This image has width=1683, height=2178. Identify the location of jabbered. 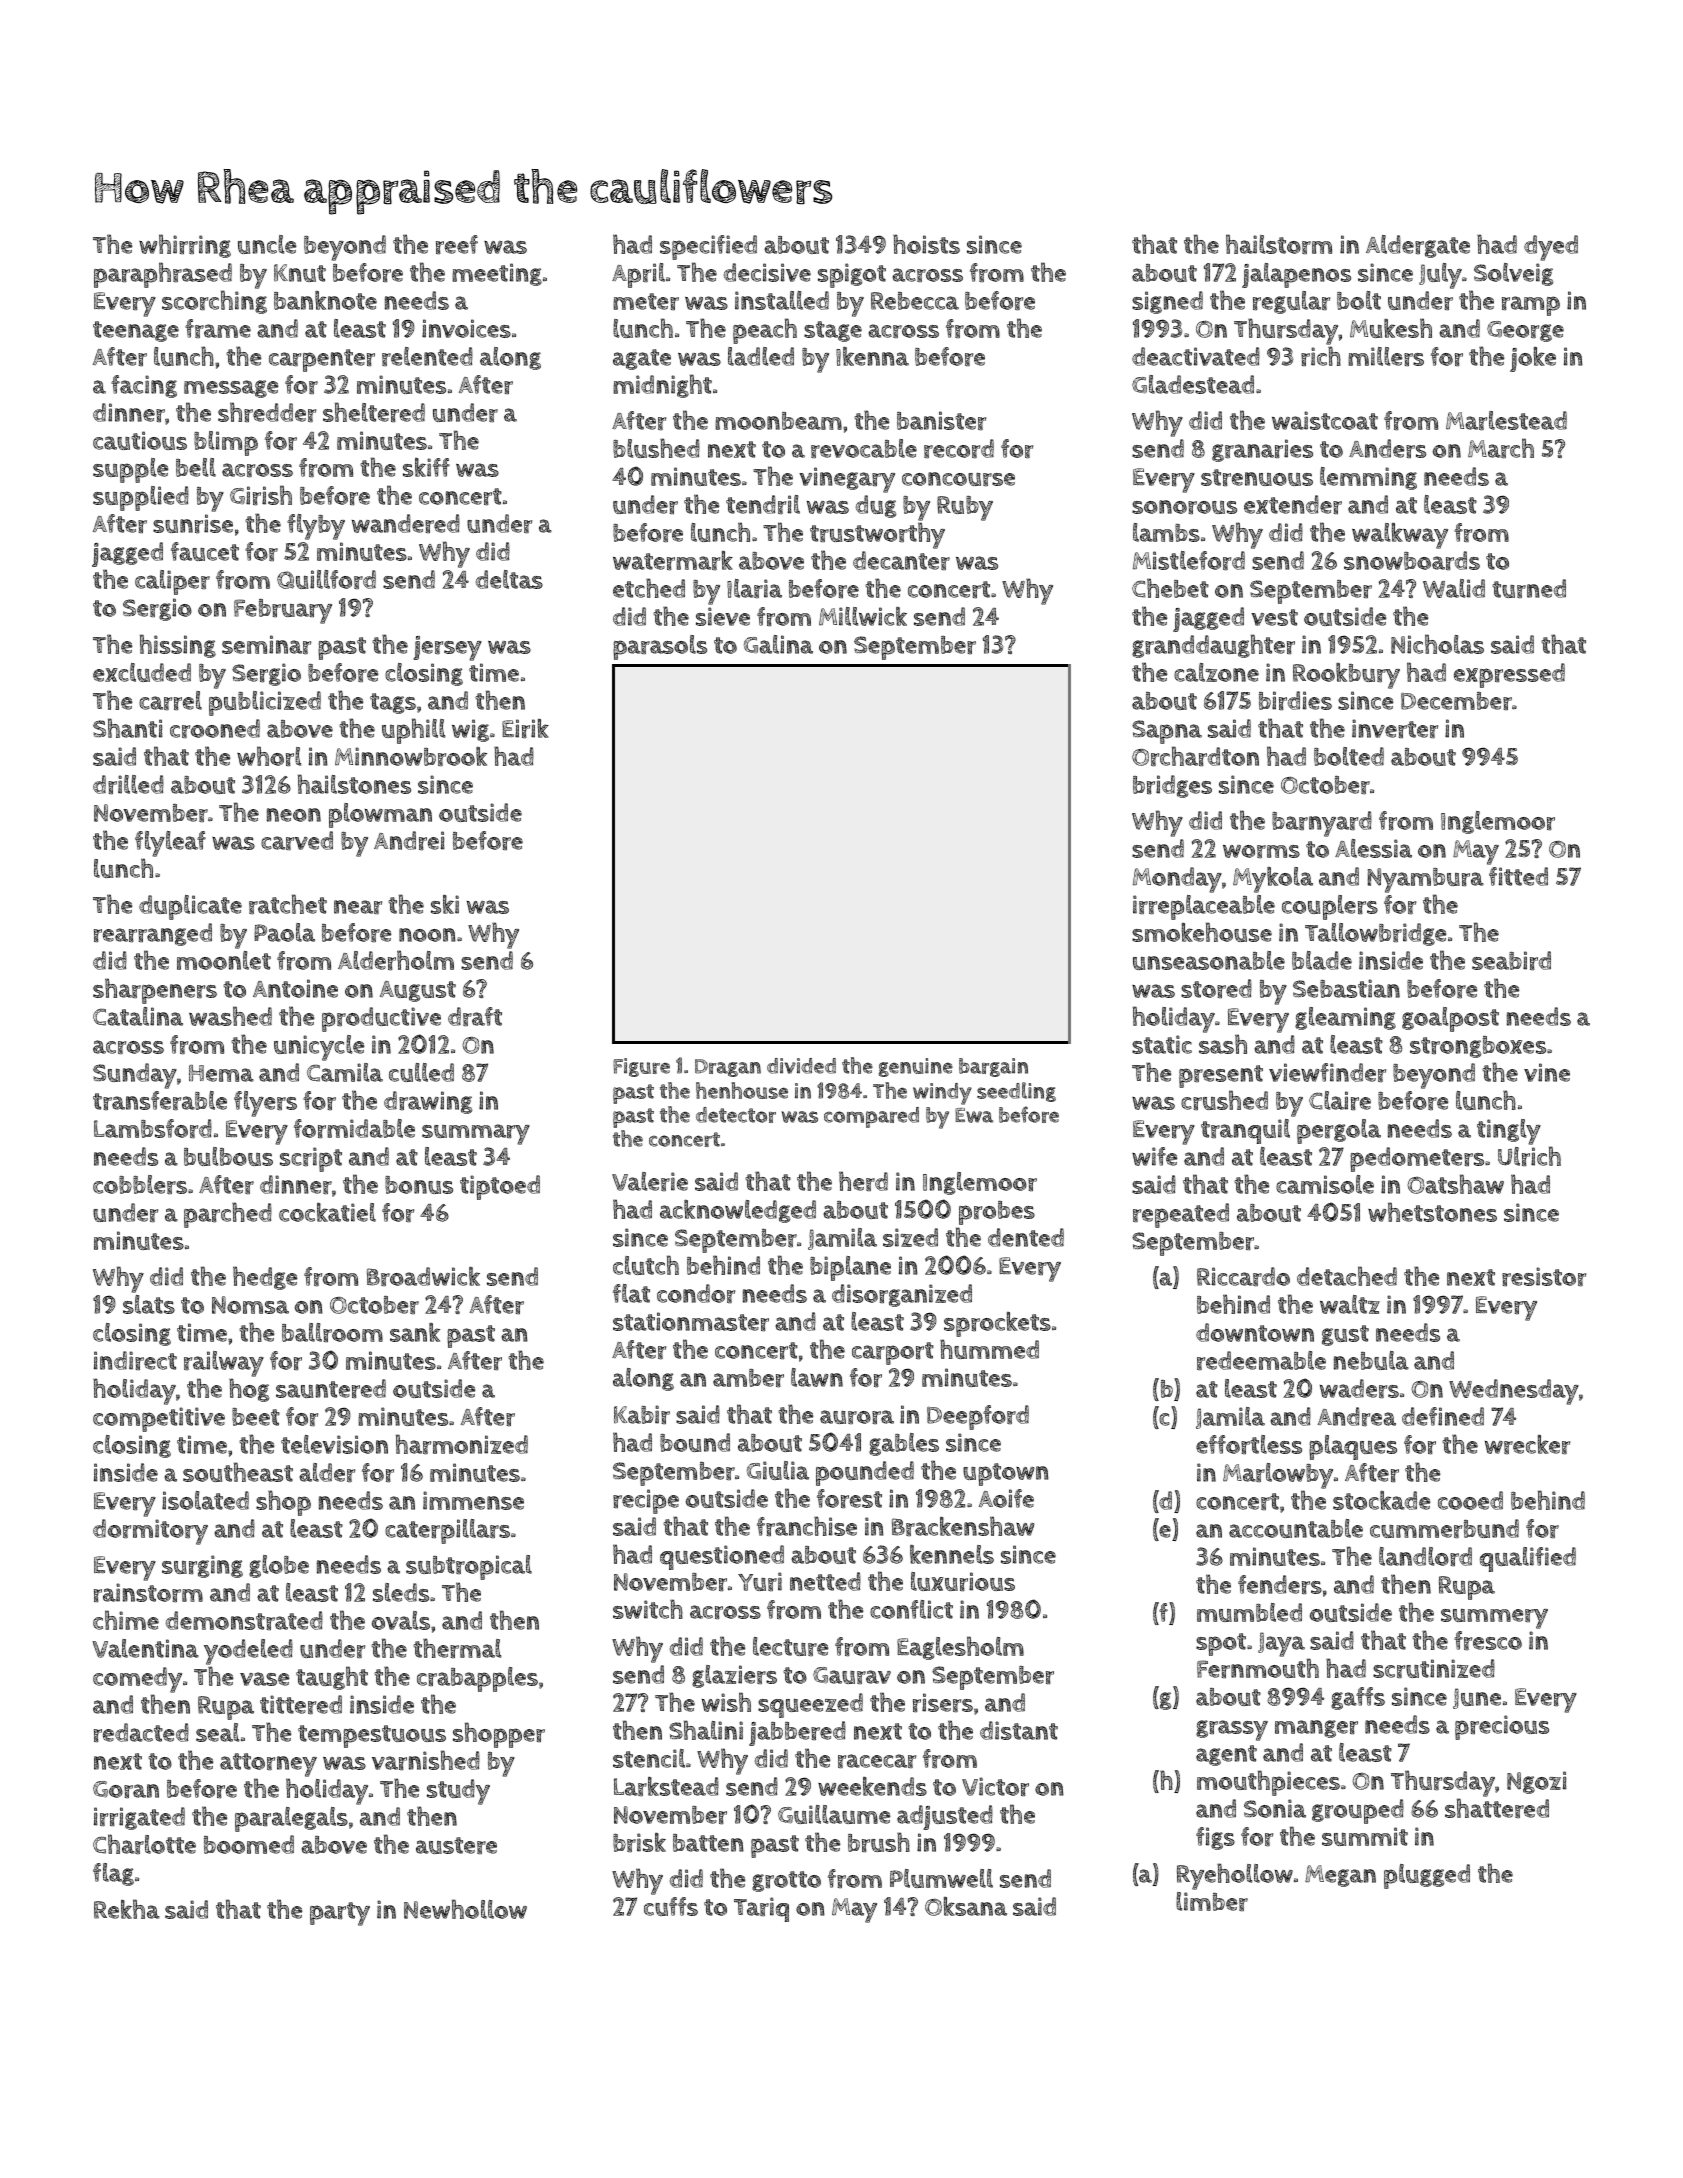
(797, 1733).
